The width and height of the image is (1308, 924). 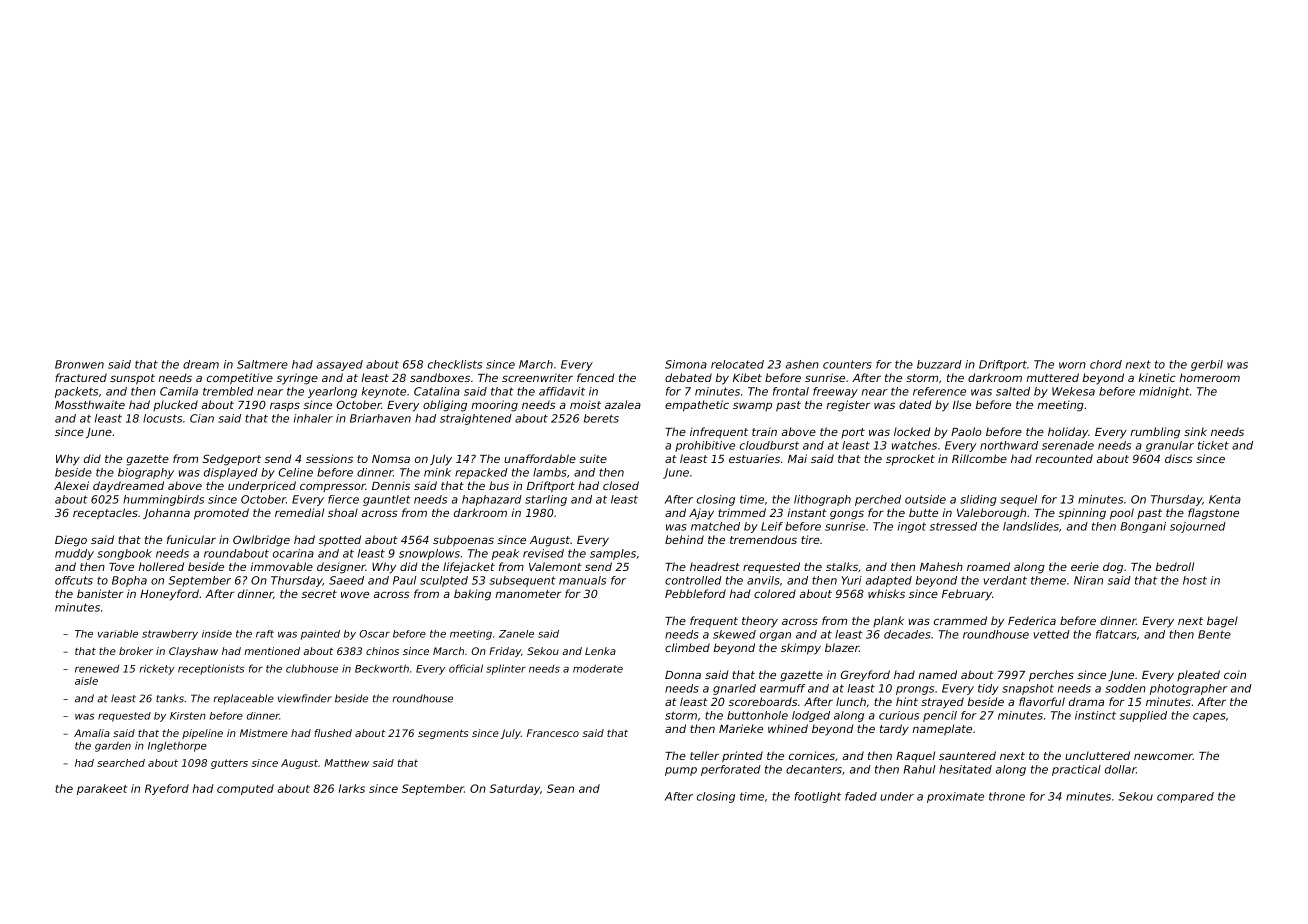 What do you see at coordinates (764, 431) in the image?
I see `train` at bounding box center [764, 431].
